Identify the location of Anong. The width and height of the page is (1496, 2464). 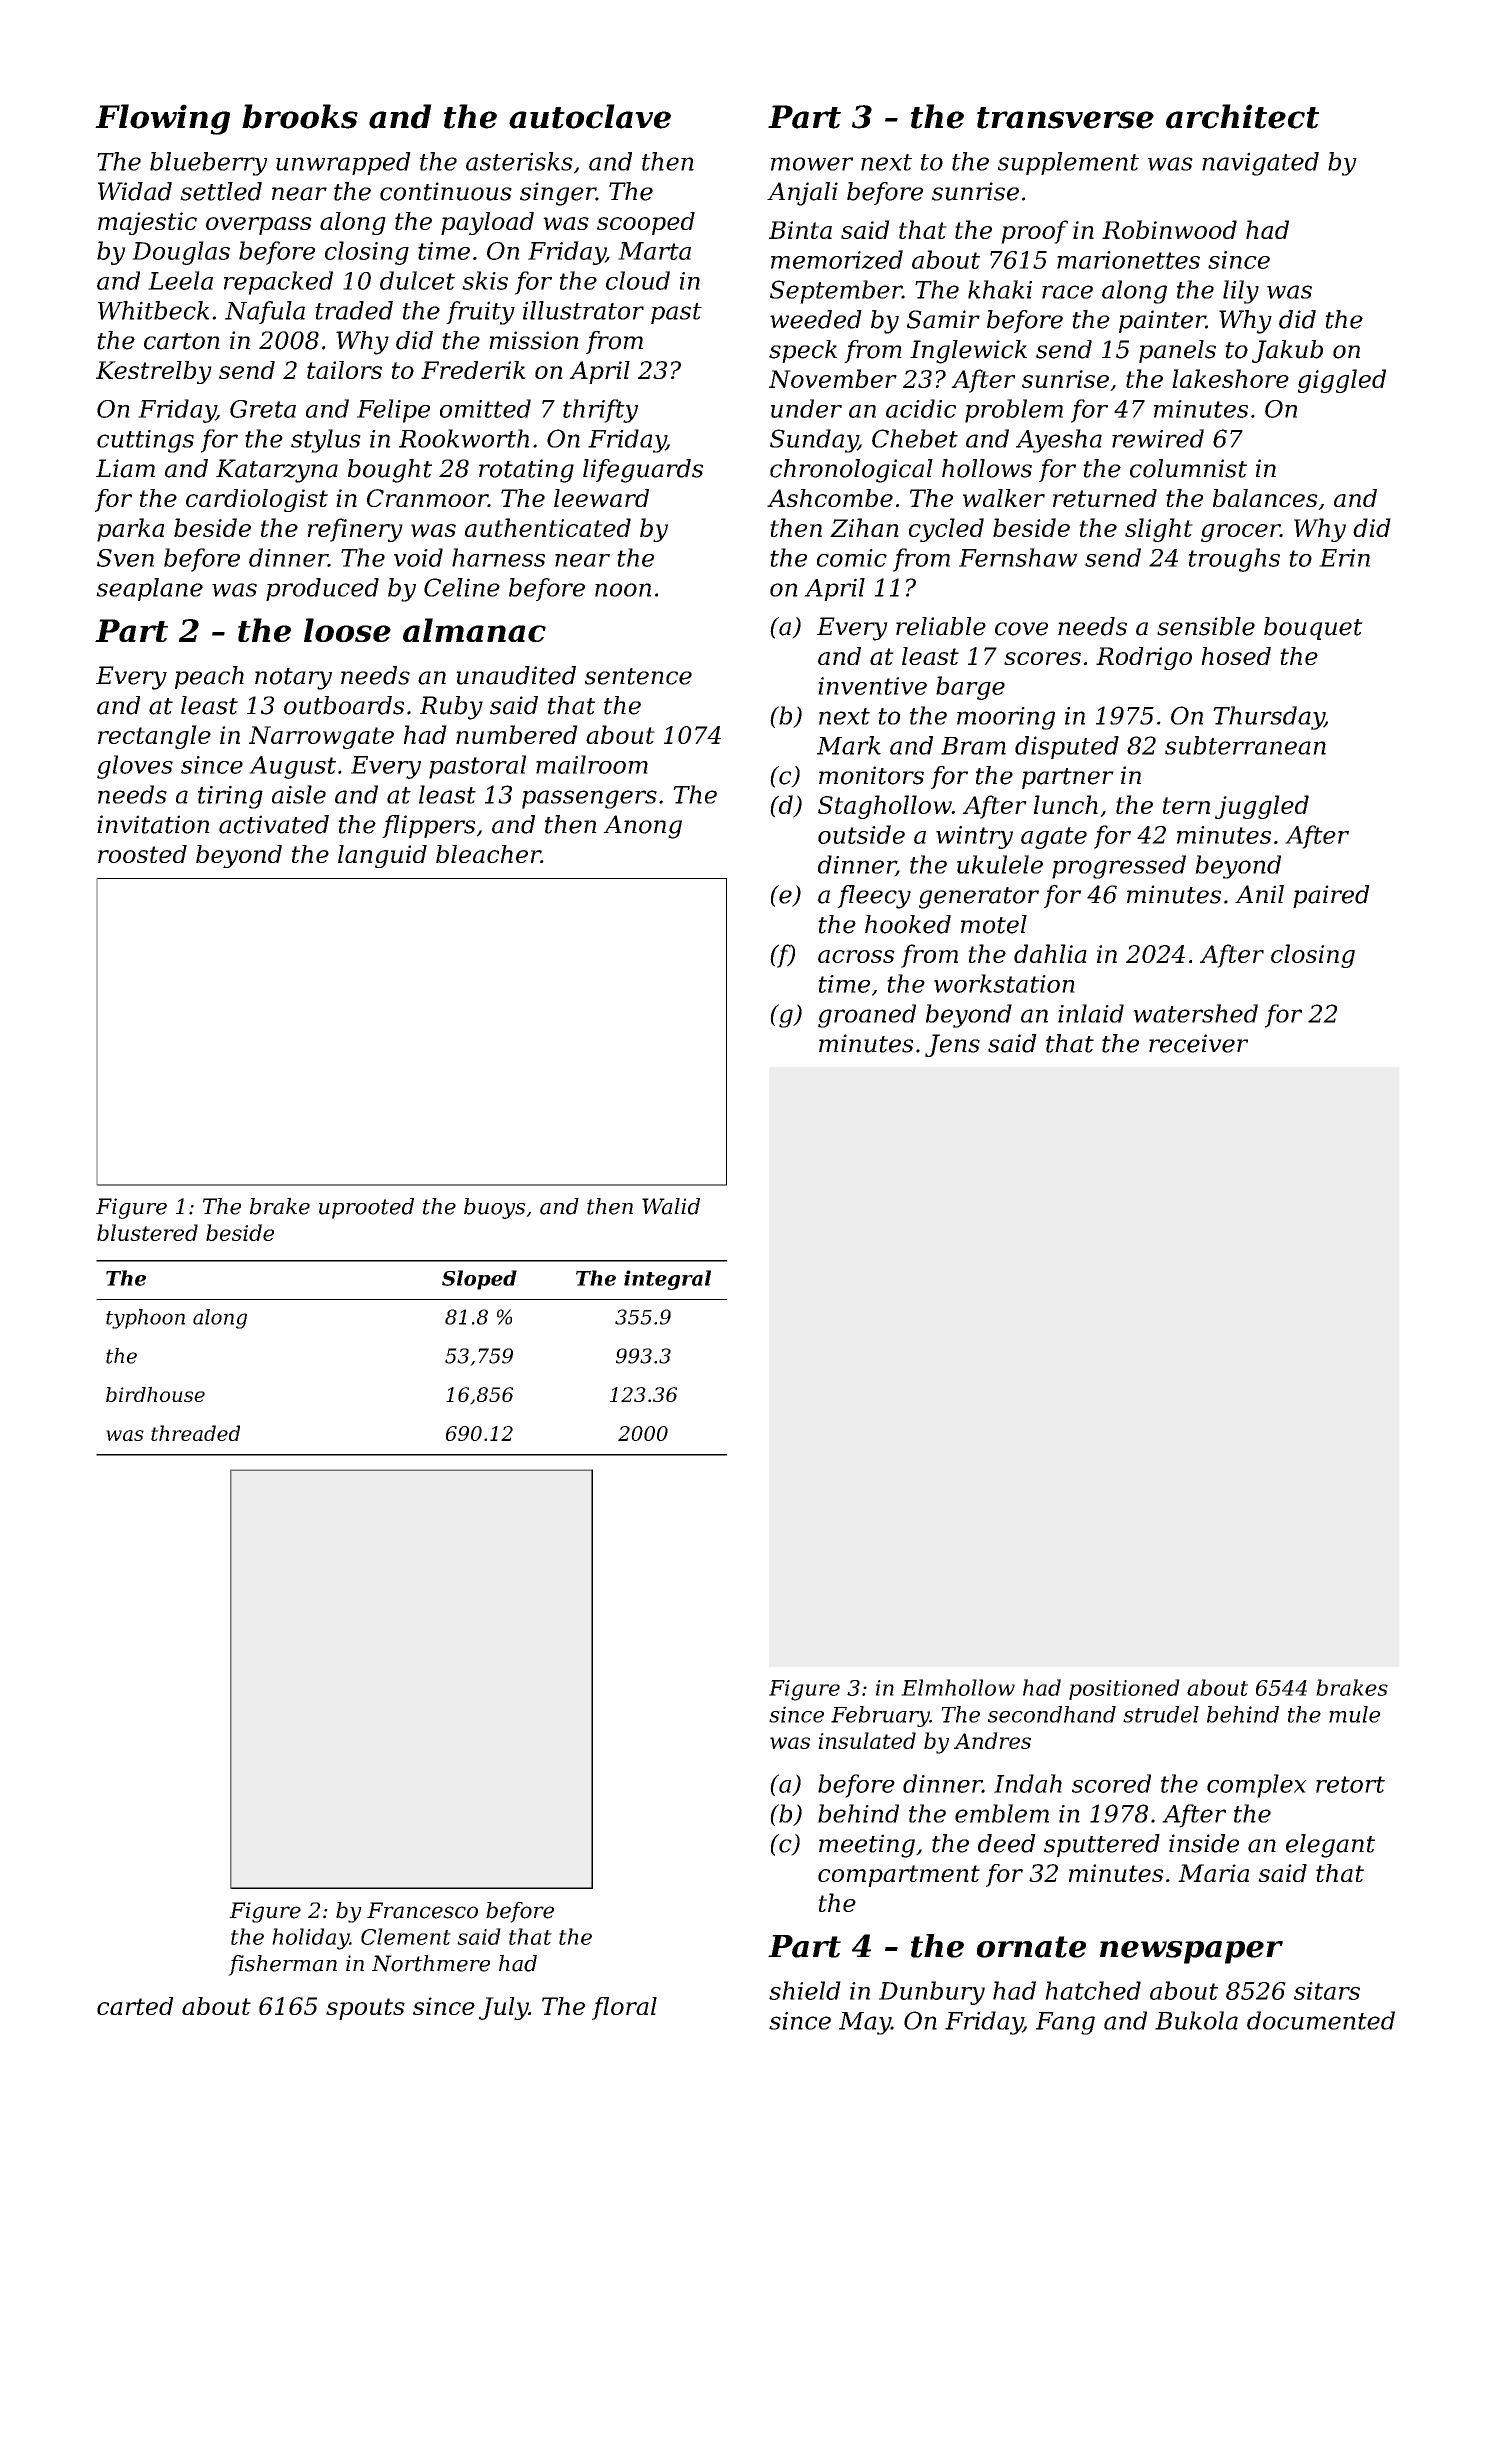
(642, 827).
